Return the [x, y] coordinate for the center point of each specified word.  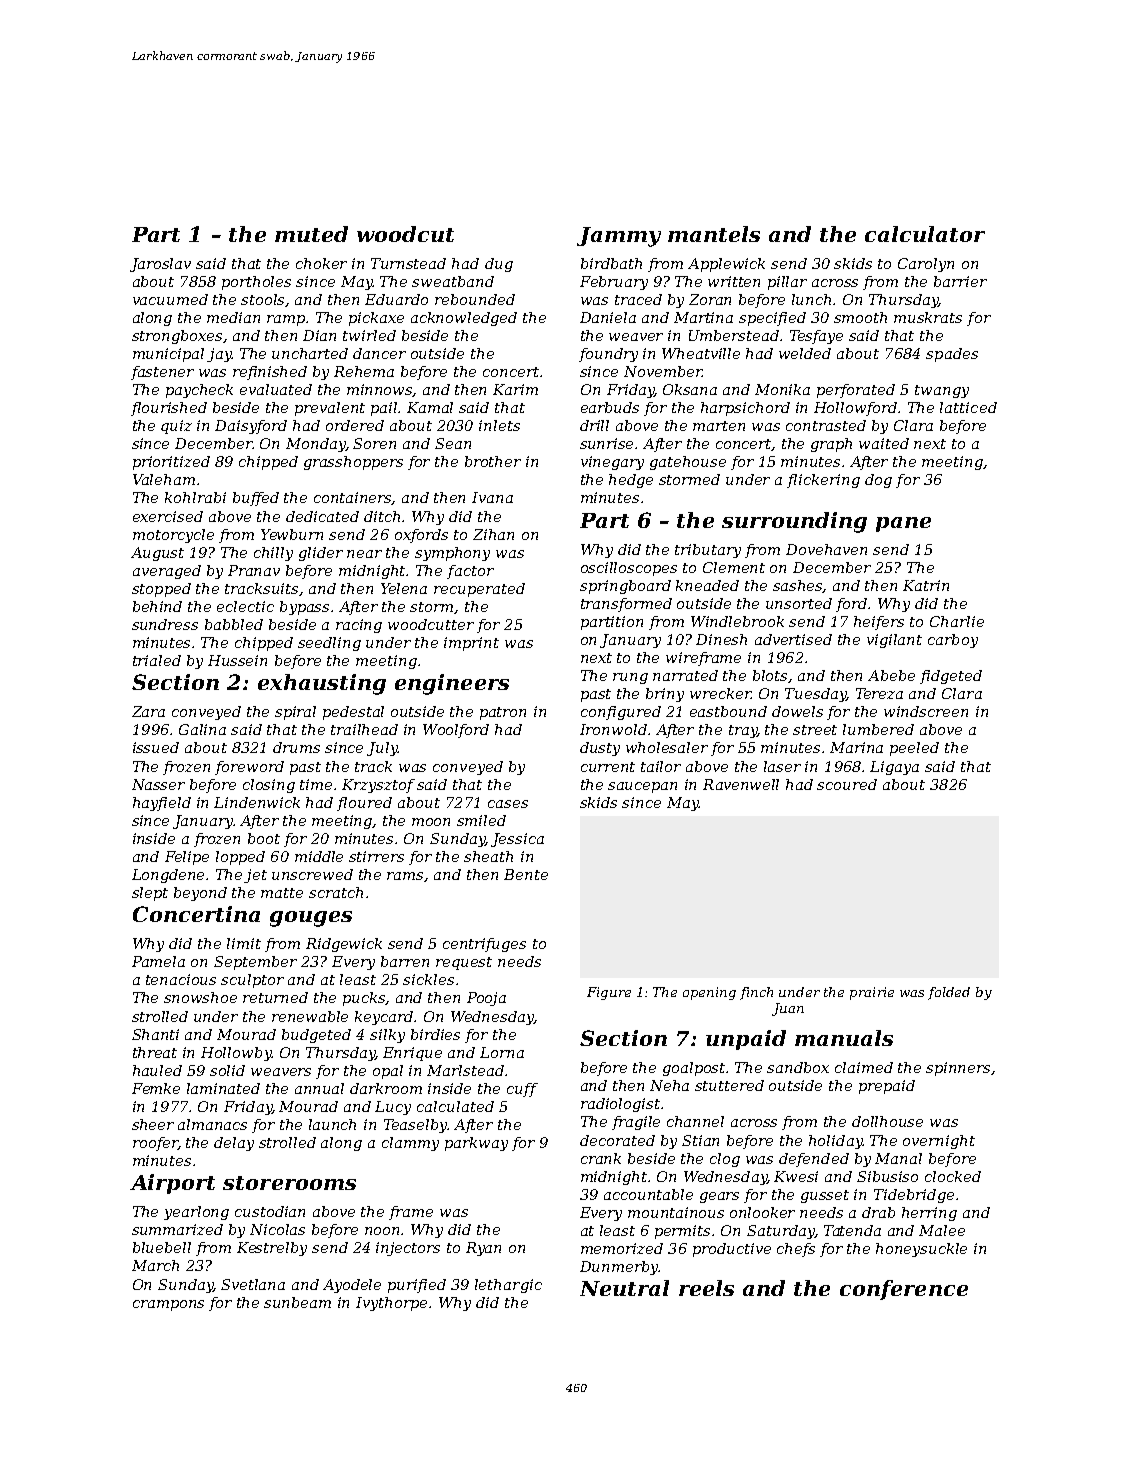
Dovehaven [826, 549]
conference [904, 1290]
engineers [452, 684]
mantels [714, 234]
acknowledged [464, 319]
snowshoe [200, 997]
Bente [526, 874]
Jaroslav [160, 265]
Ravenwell [741, 784]
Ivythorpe [391, 1304]
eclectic [245, 606]
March [155, 1265]
